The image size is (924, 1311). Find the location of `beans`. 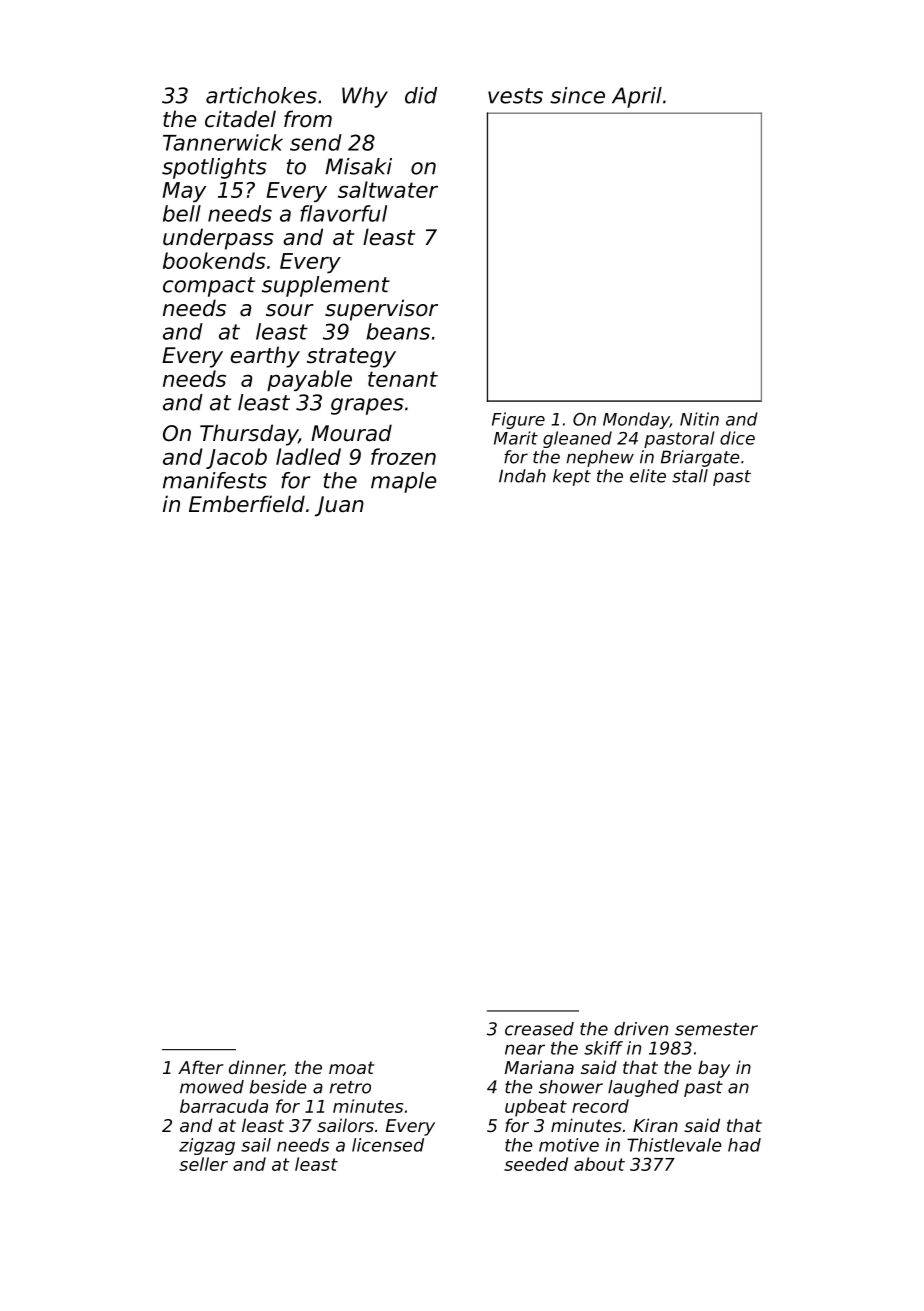

beans is located at coordinates (398, 331).
